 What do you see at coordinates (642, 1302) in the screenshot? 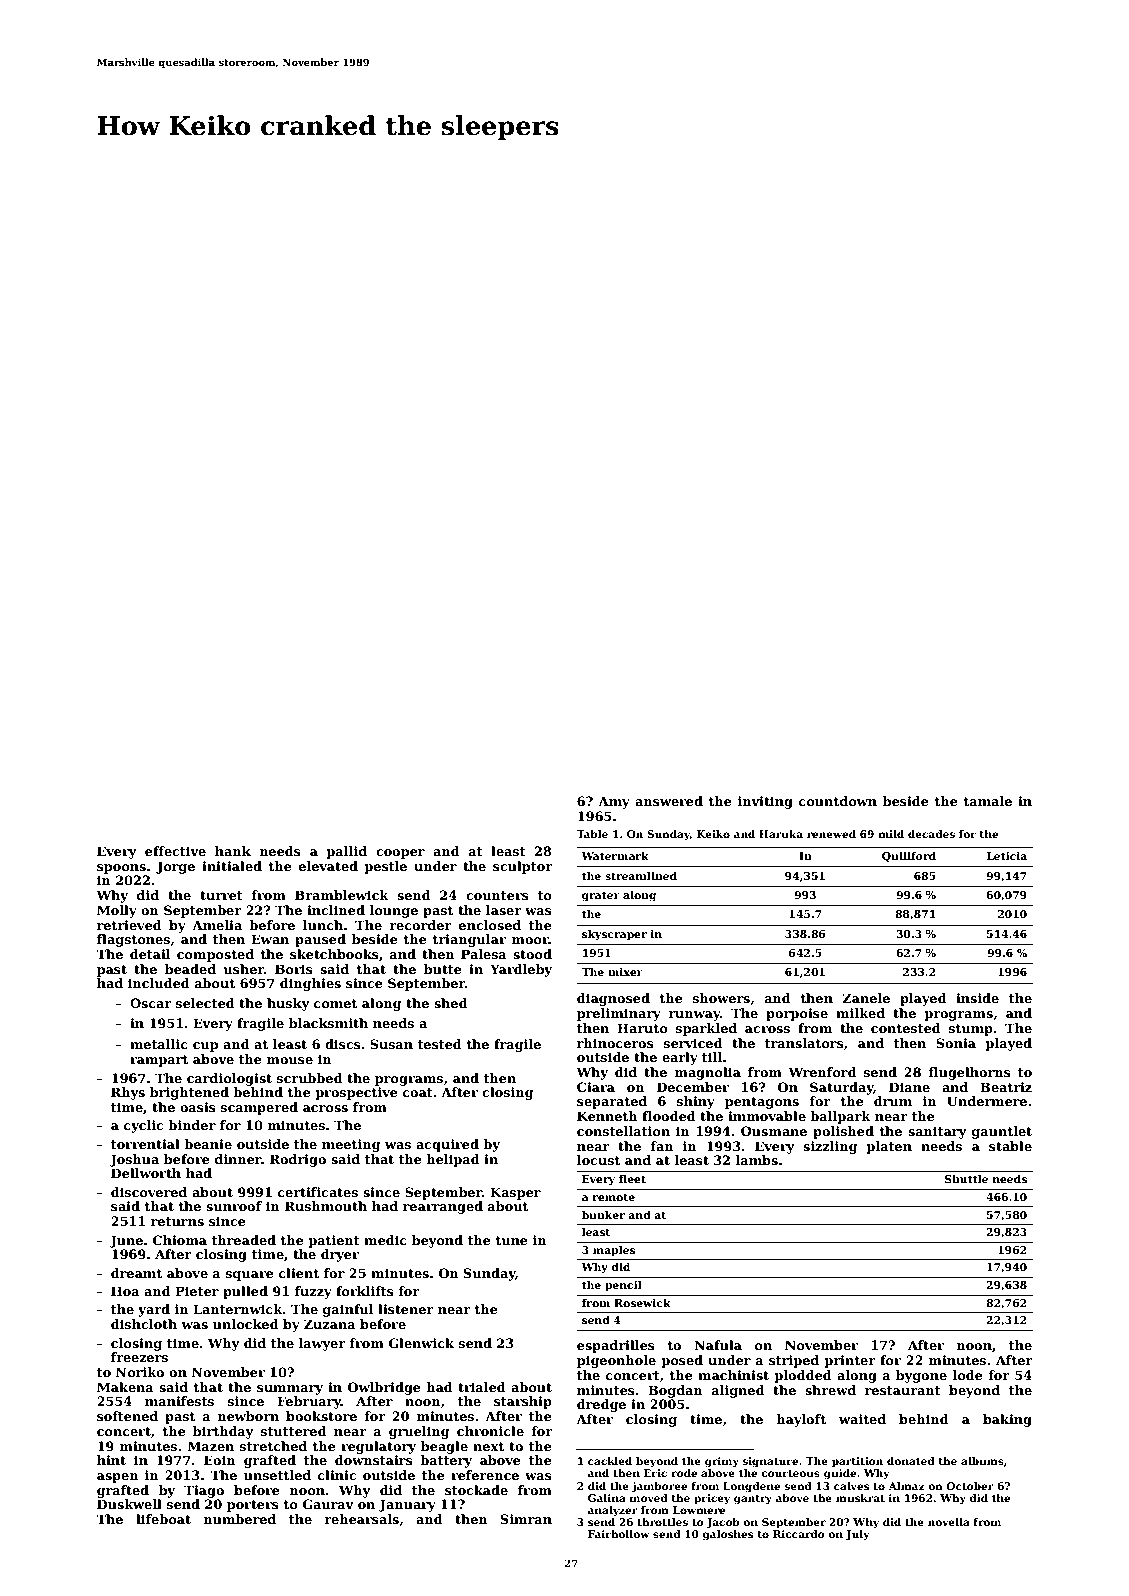
I see `Rosewick` at bounding box center [642, 1302].
